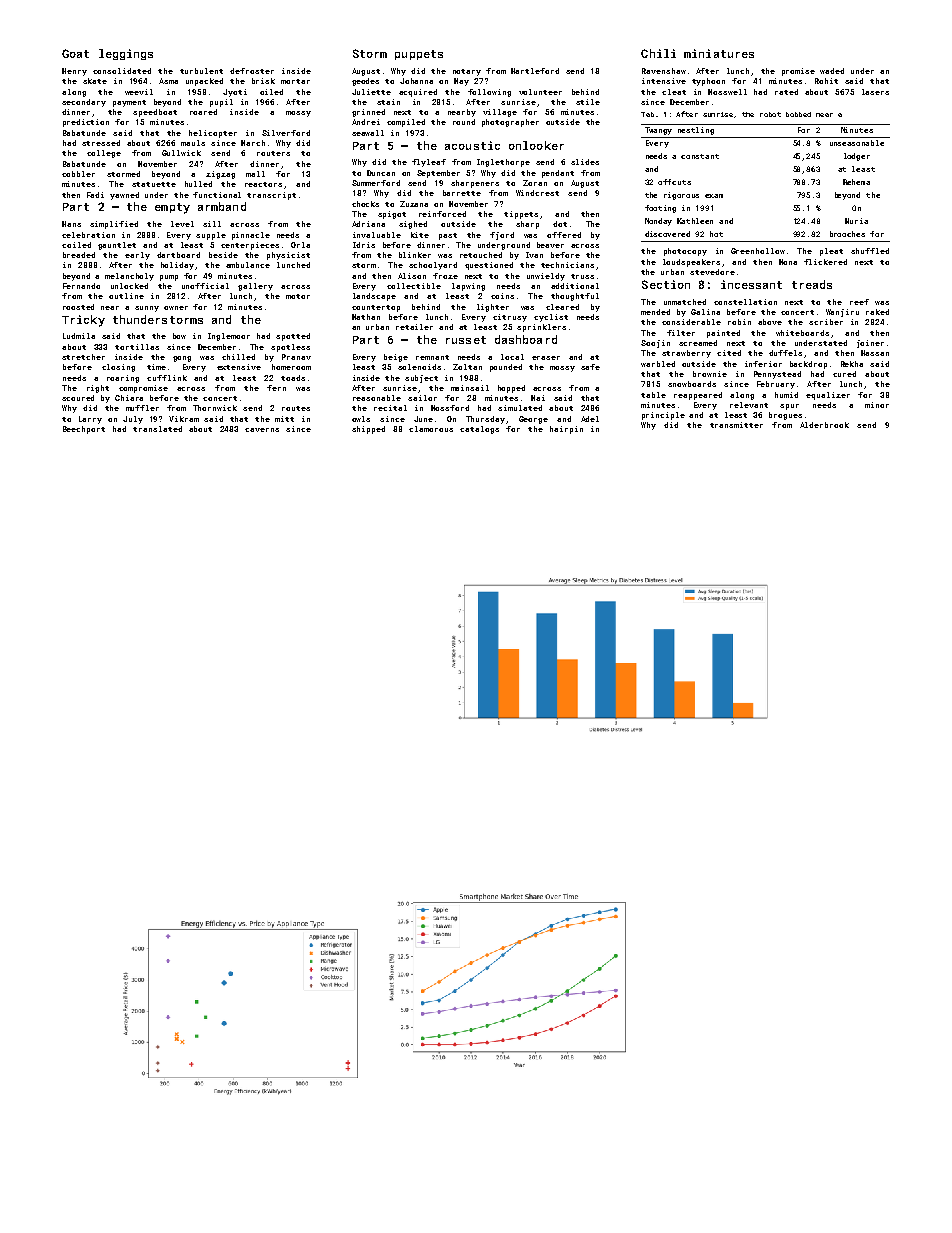 Image resolution: width=952 pixels, height=1233 pixels. What do you see at coordinates (674, 182) in the screenshot?
I see `offcuts` at bounding box center [674, 182].
